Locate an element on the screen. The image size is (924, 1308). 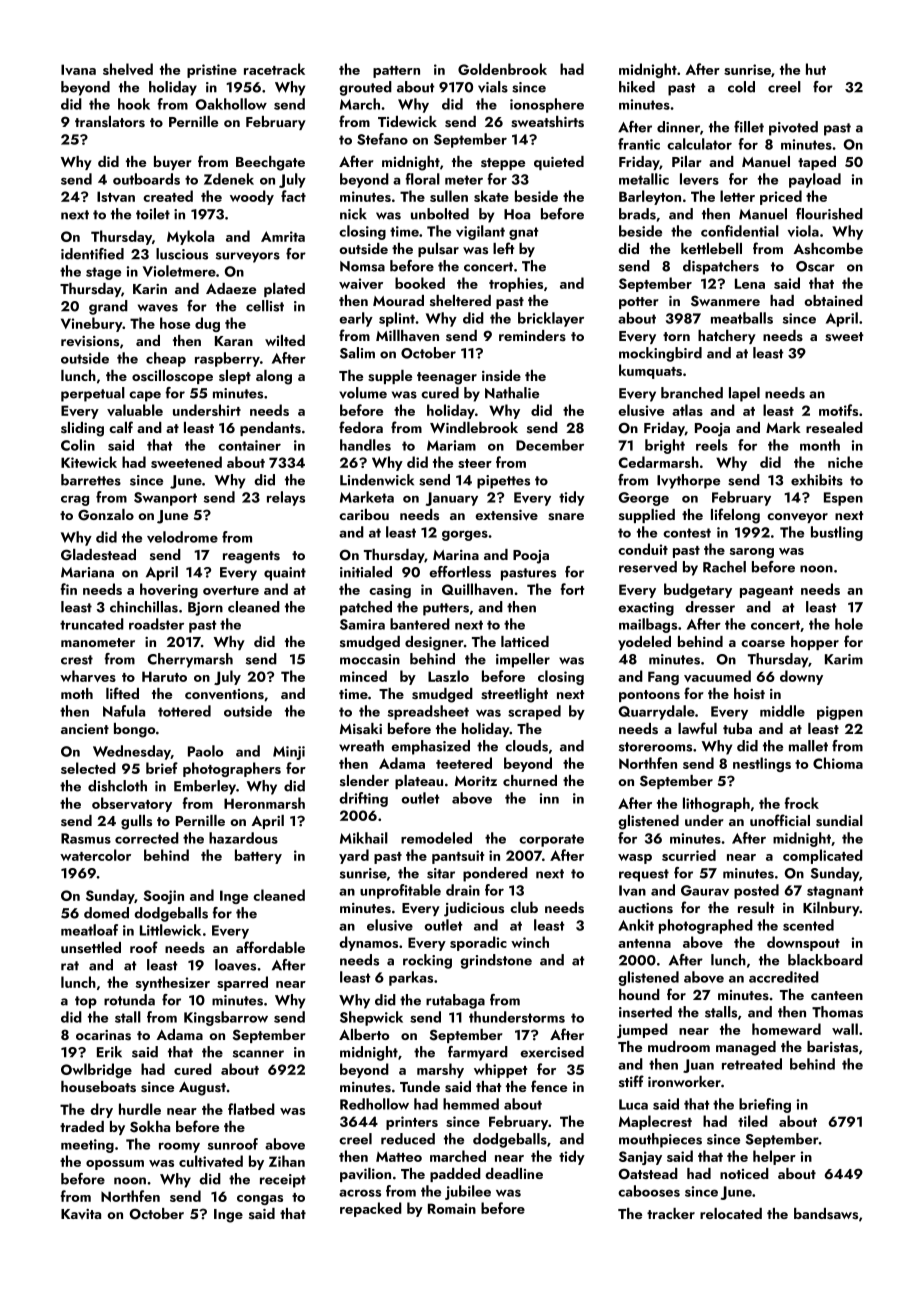
Wednesday is located at coordinates (132, 752).
